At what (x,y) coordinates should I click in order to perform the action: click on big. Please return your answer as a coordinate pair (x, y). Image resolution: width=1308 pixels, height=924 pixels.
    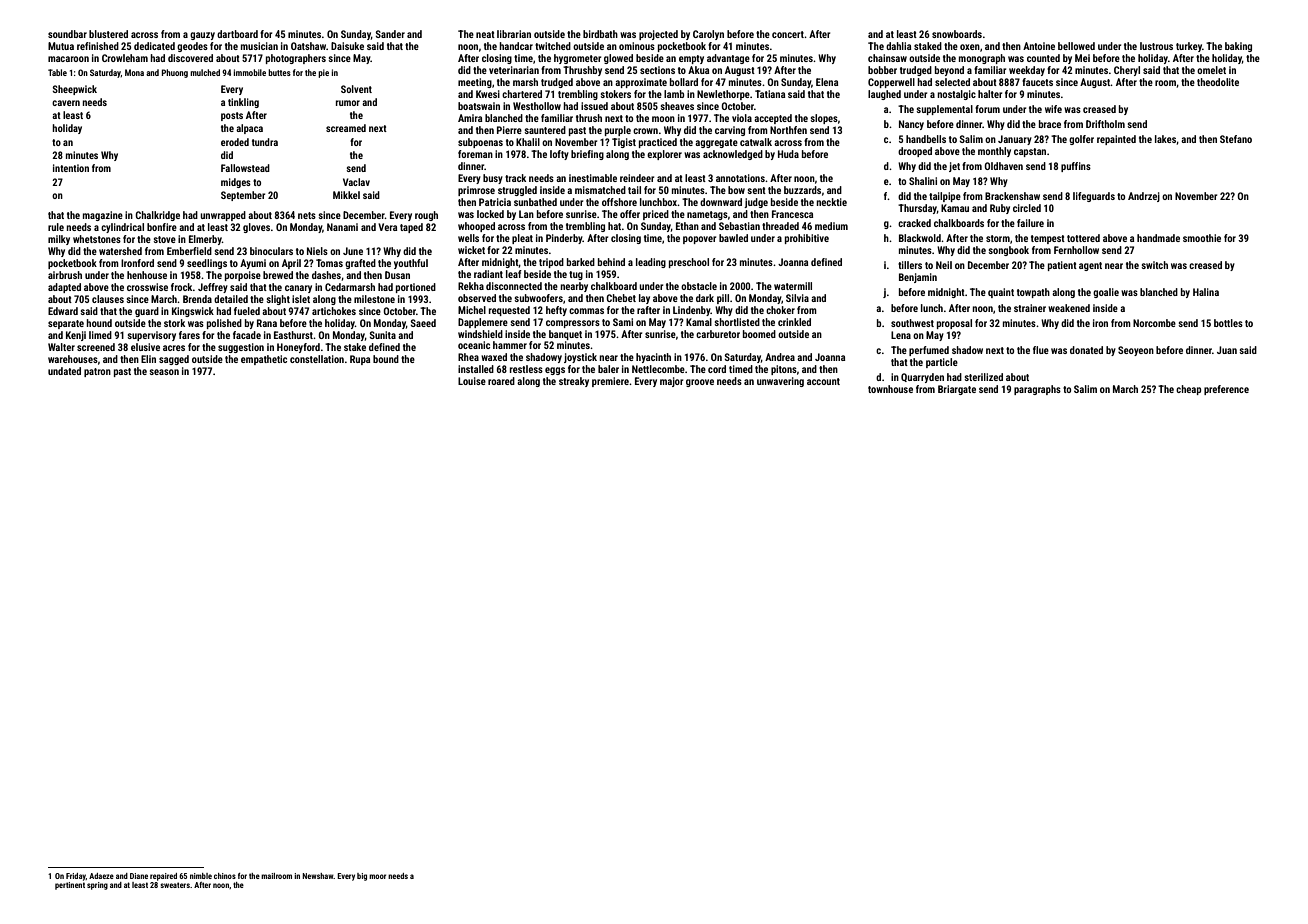
    Looking at the image, I should click on (362, 877).
